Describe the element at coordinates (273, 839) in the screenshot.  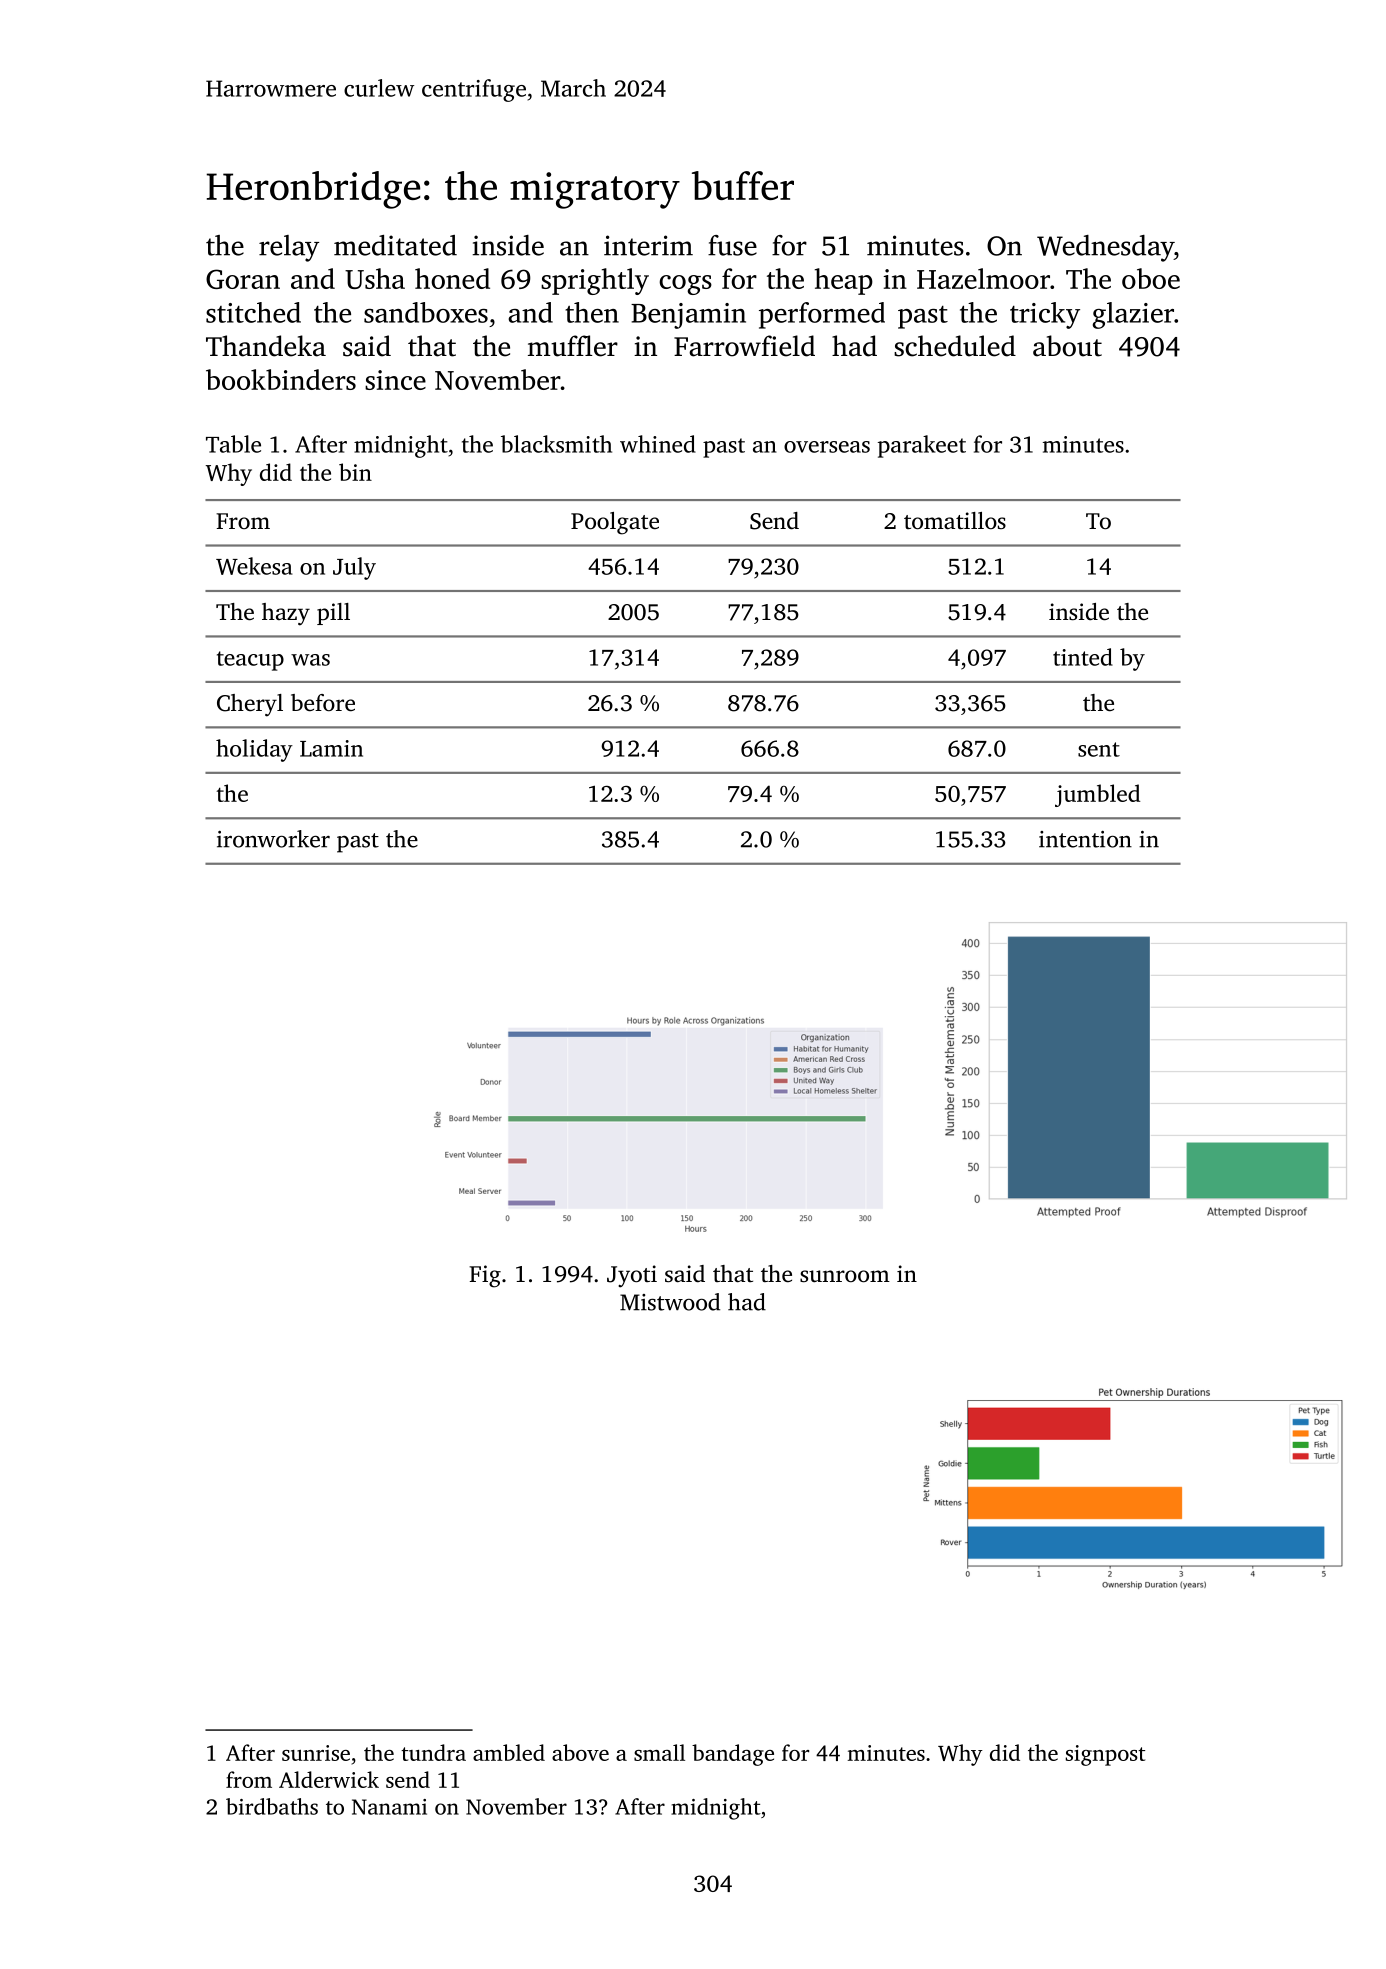
I see `ironworker` at that location.
